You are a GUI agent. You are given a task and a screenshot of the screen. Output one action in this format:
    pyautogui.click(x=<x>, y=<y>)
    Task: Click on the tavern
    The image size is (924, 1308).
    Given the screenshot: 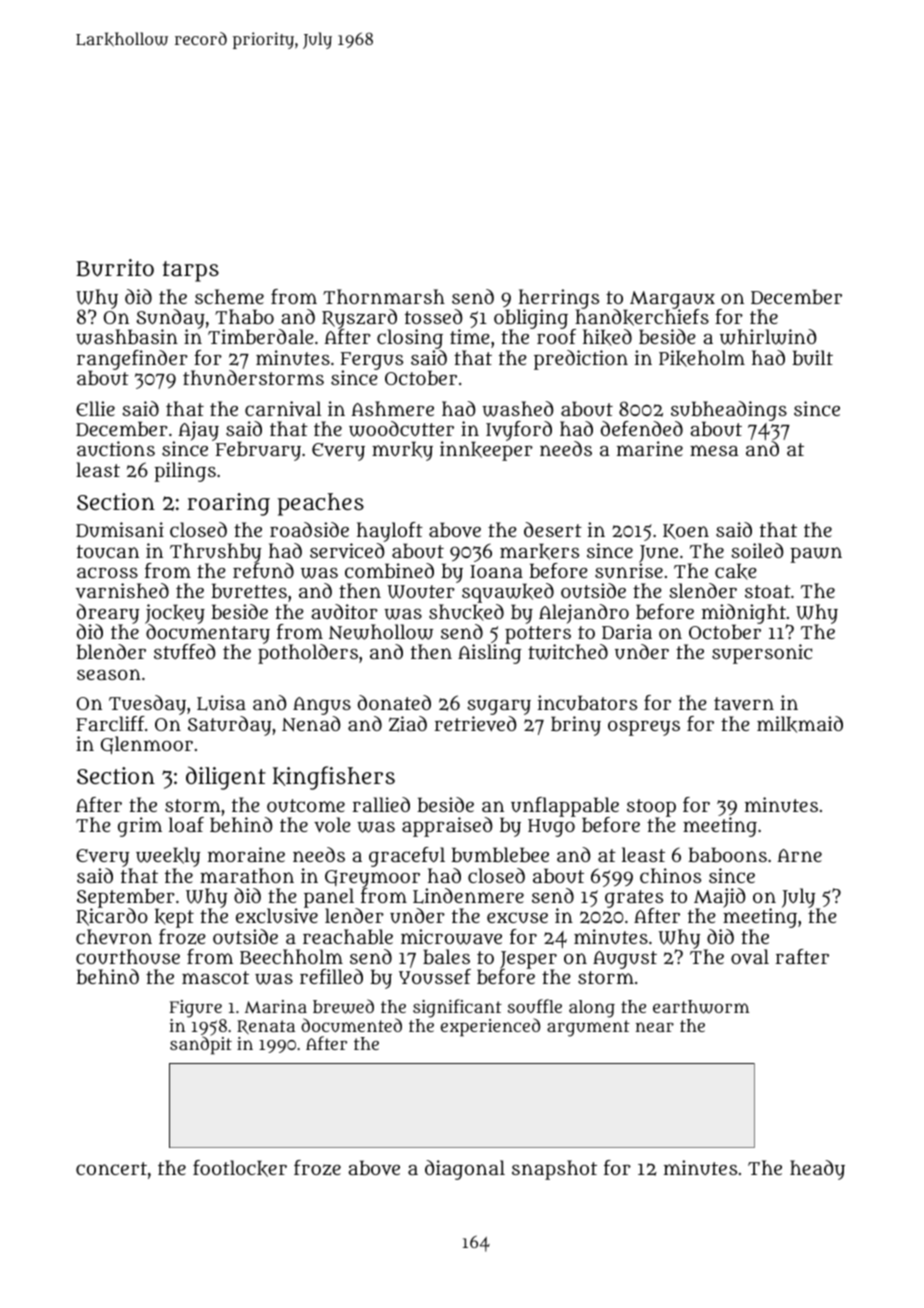 What is the action you would take?
    pyautogui.click(x=744, y=703)
